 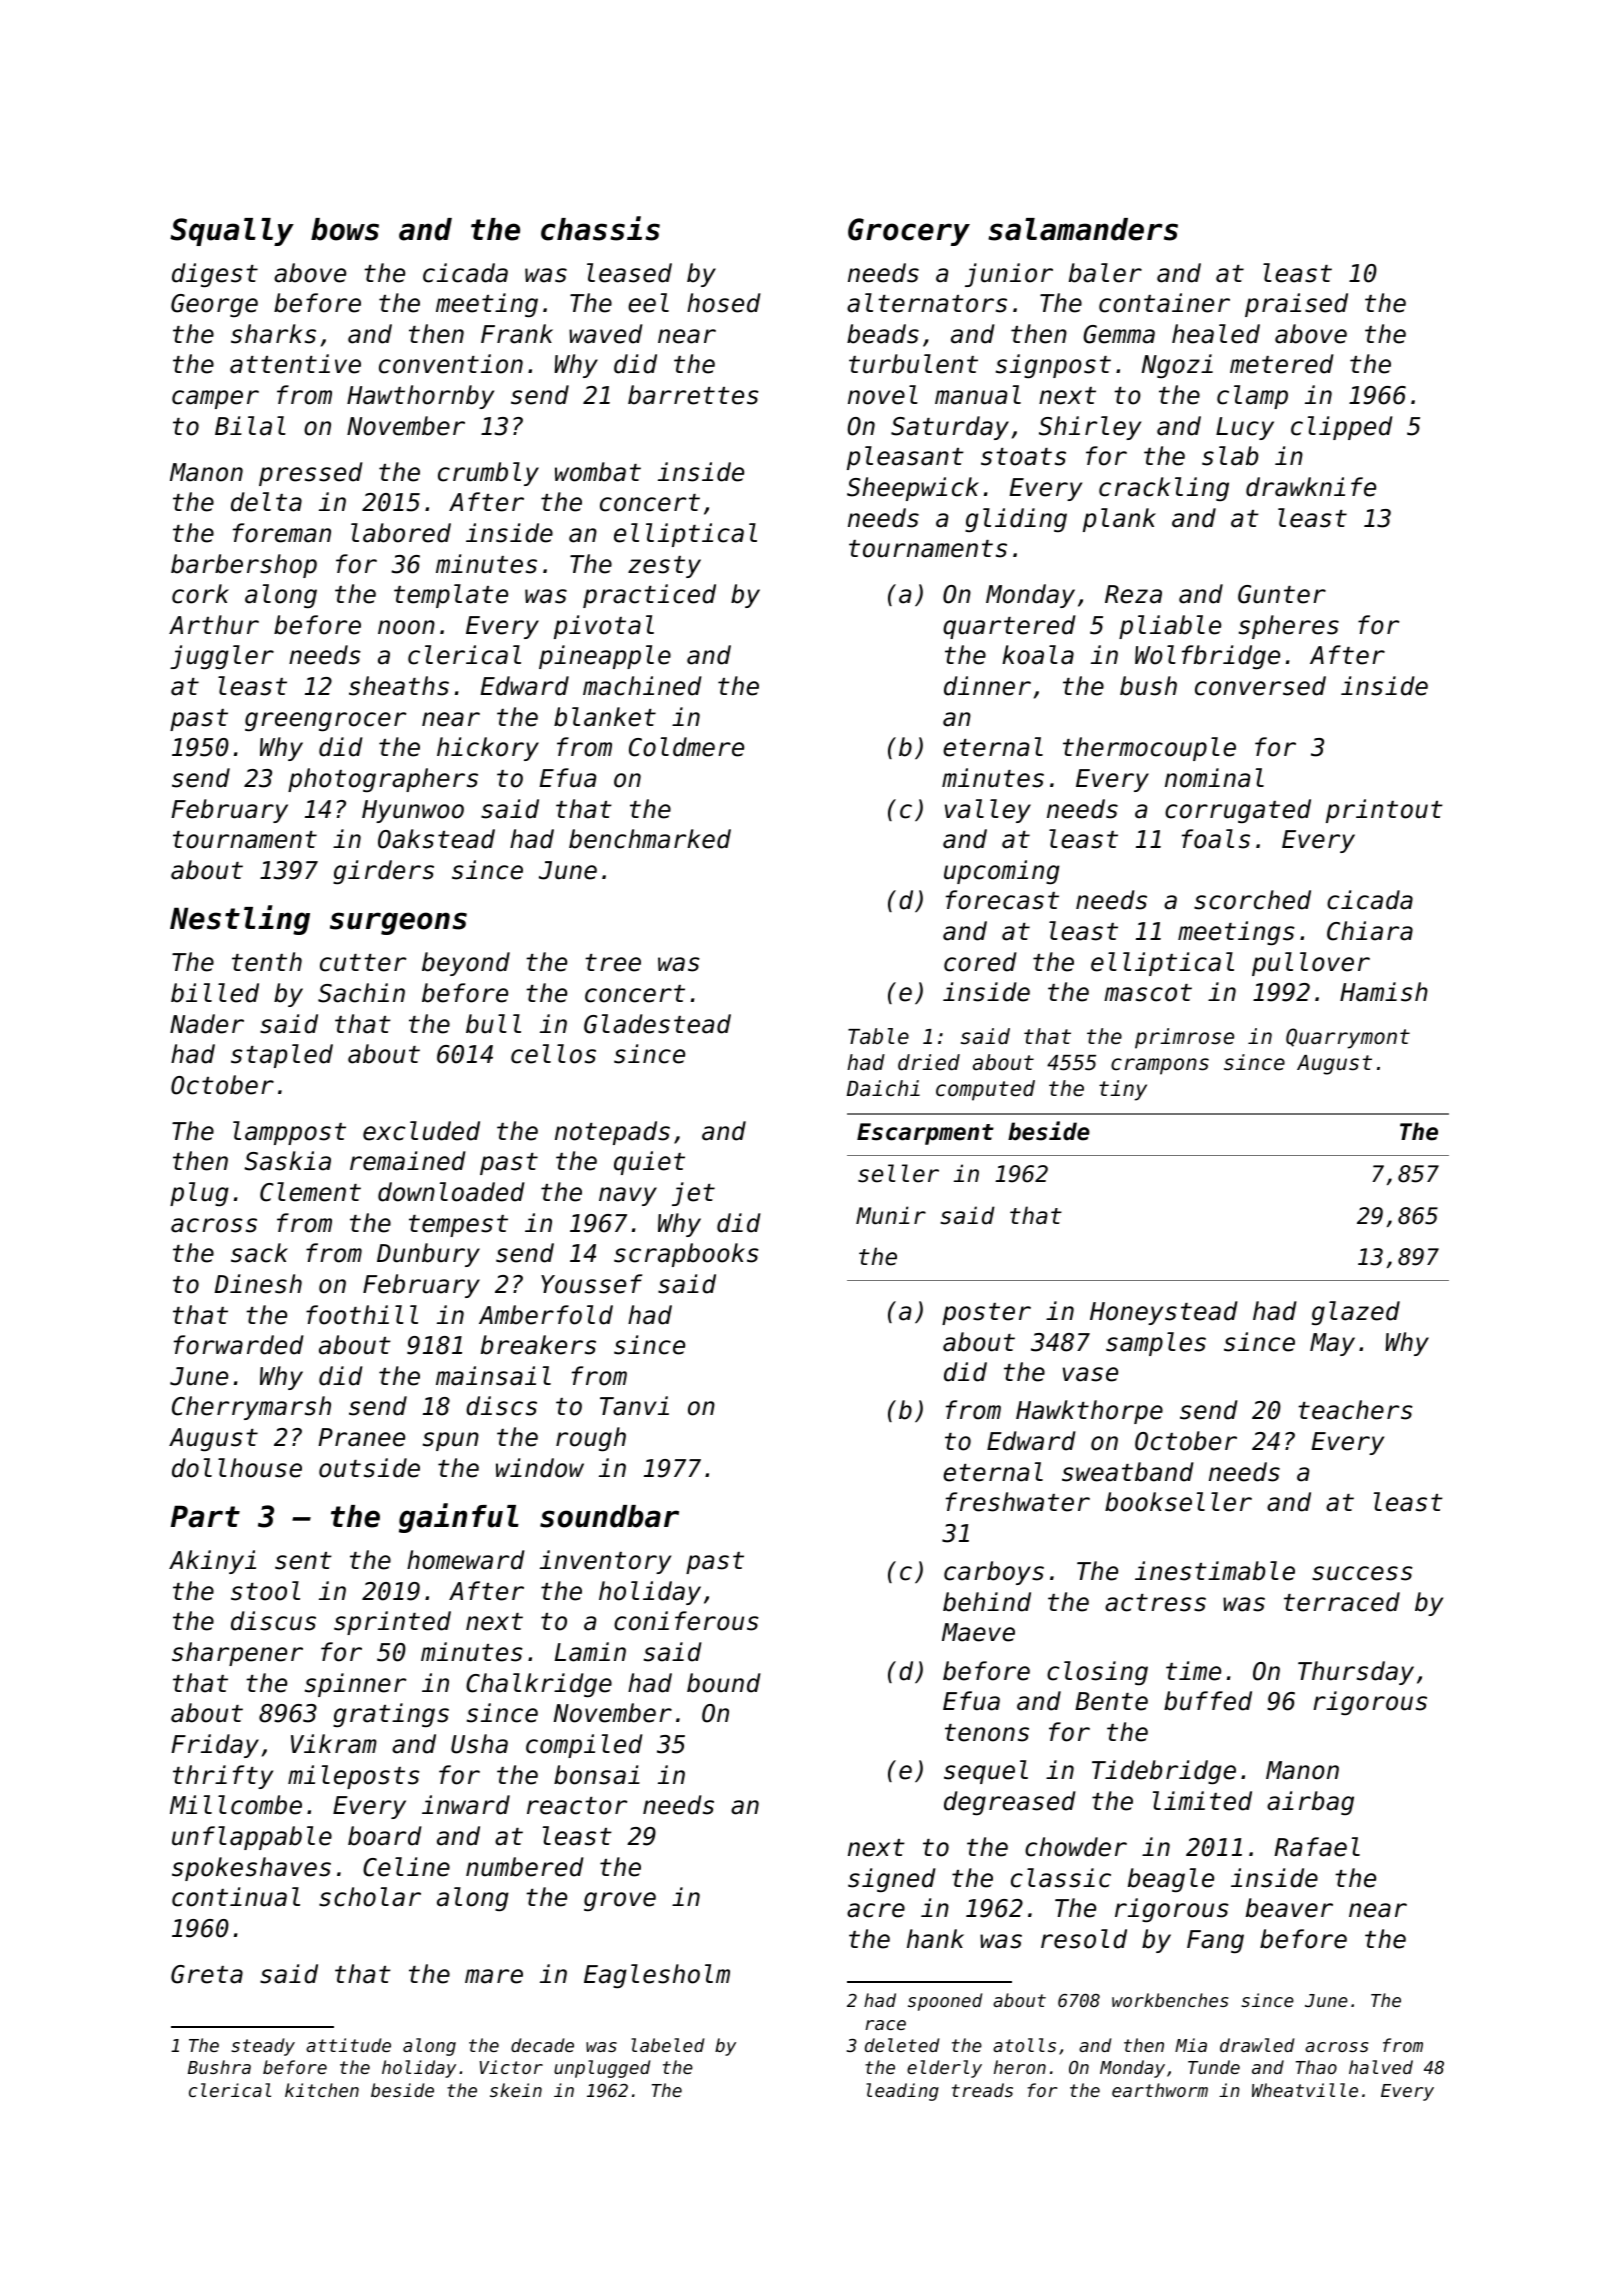 What do you see at coordinates (240, 920) in the document?
I see `Nestling` at bounding box center [240, 920].
